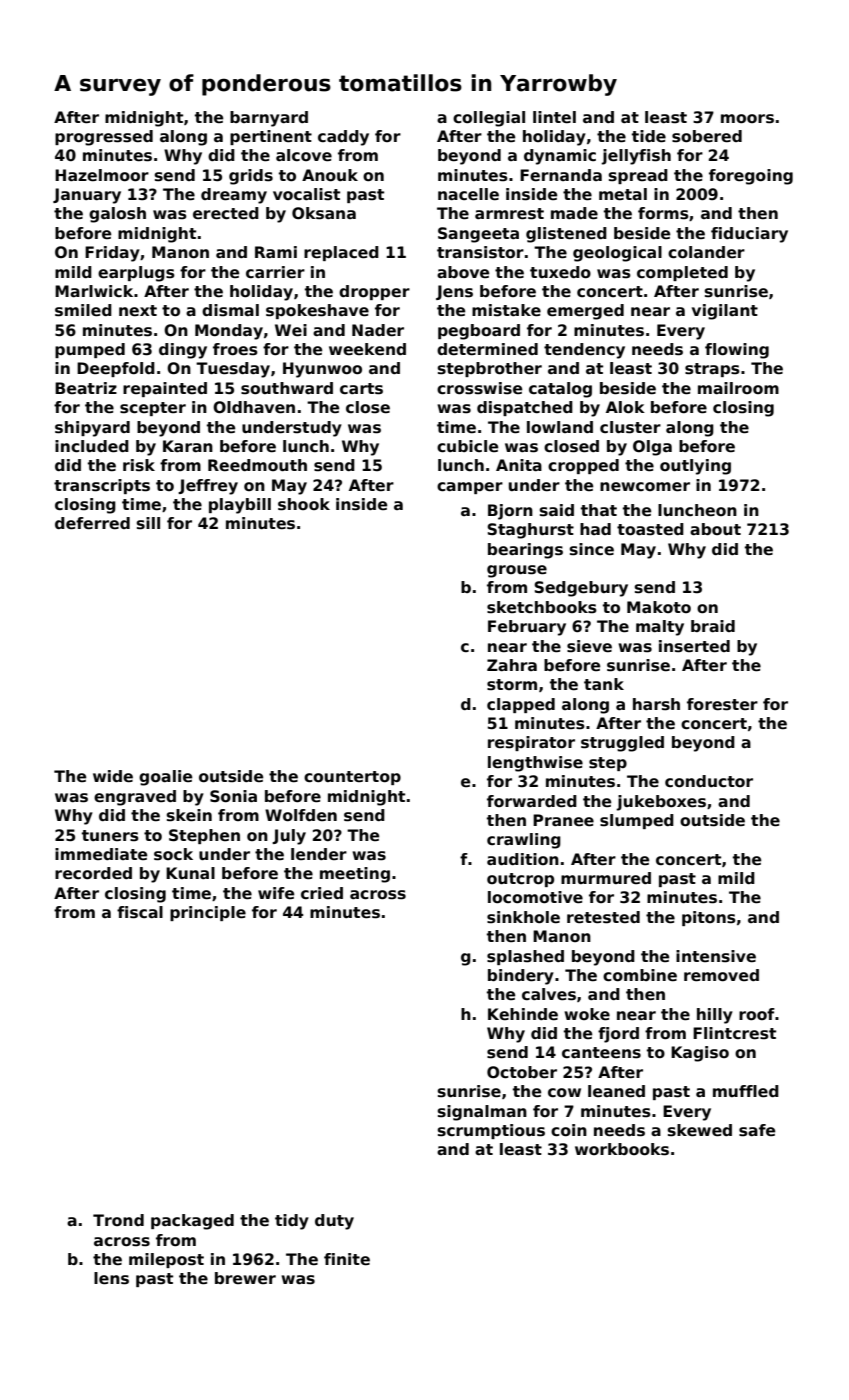 The height and width of the image is (1400, 849). Describe the element at coordinates (751, 177) in the image. I see `foregoing` at that location.
